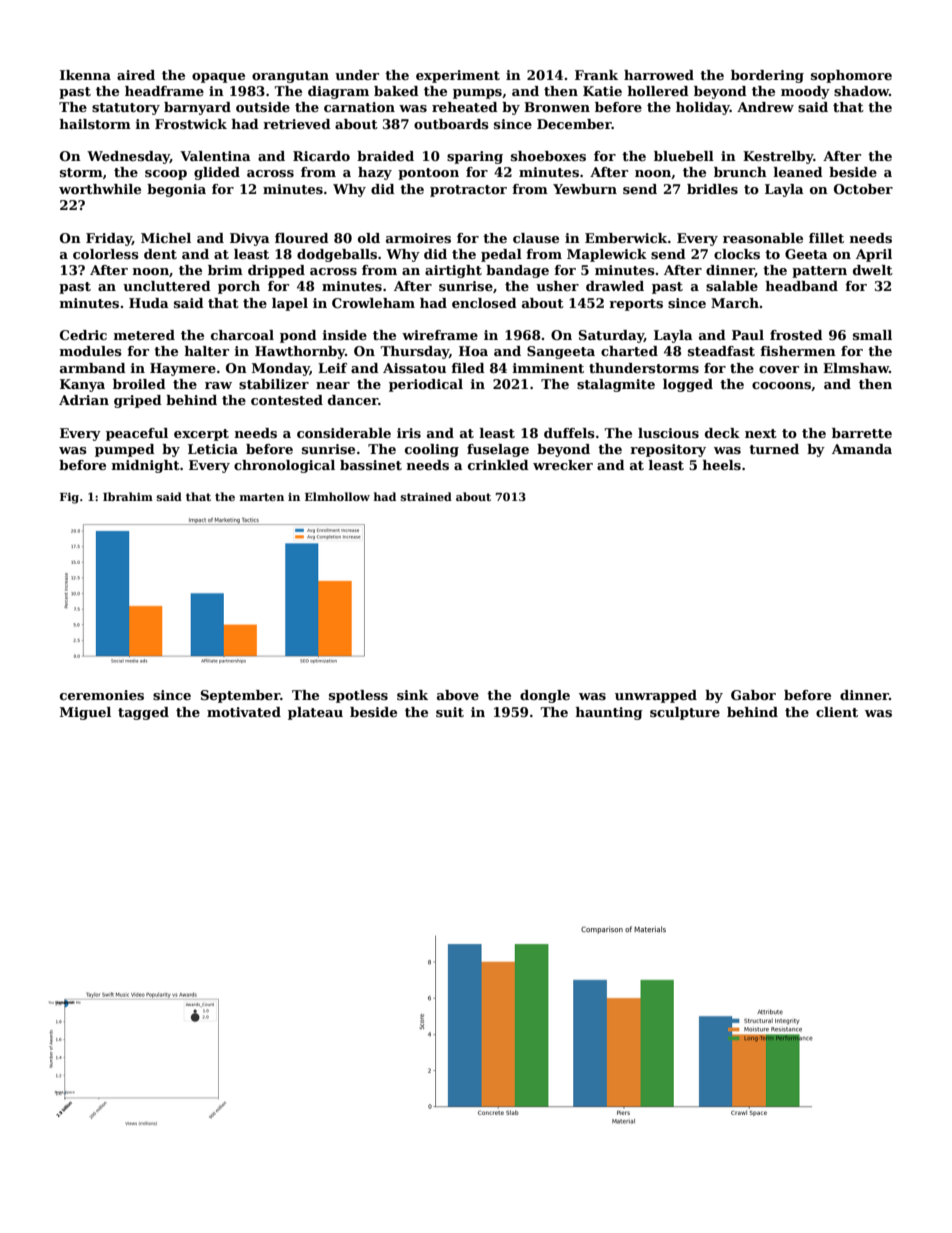  What do you see at coordinates (774, 449) in the screenshot?
I see `turned` at bounding box center [774, 449].
